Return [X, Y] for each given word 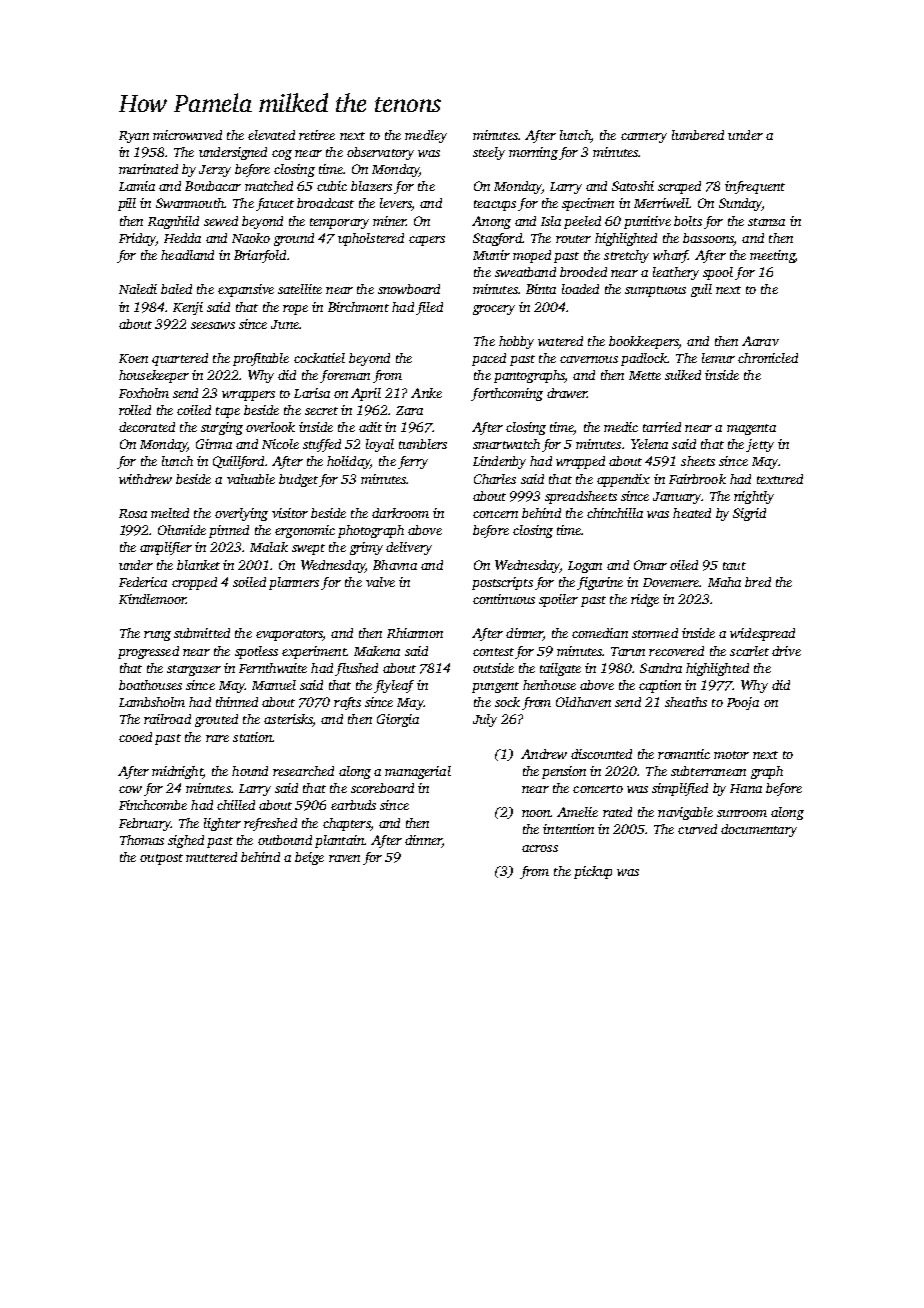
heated [692, 513]
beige [309, 858]
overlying [241, 514]
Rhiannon [415, 633]
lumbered [698, 135]
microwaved [187, 135]
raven [344, 858]
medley [426, 136]
